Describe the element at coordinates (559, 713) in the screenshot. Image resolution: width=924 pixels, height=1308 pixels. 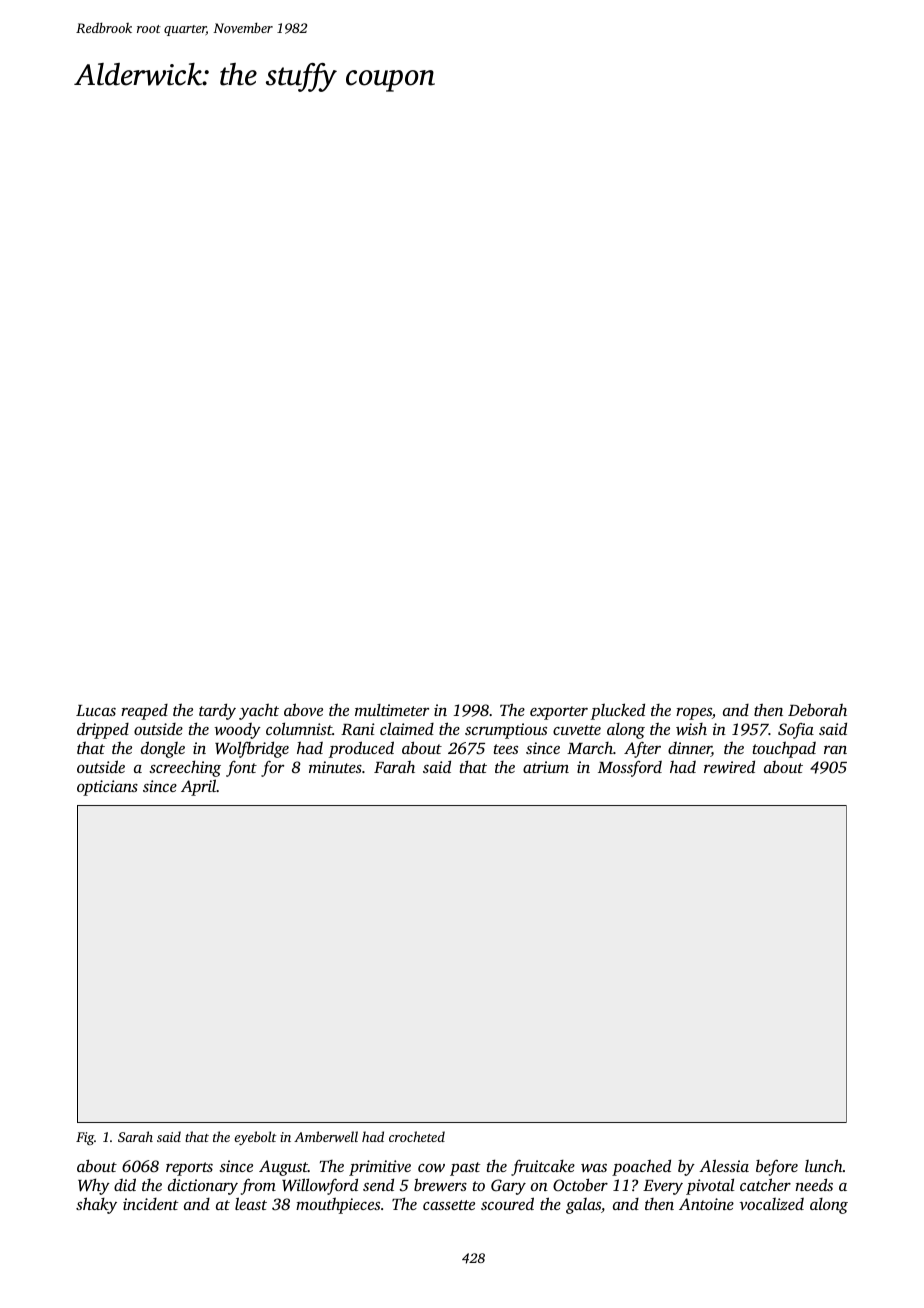
I see `exporter` at that location.
